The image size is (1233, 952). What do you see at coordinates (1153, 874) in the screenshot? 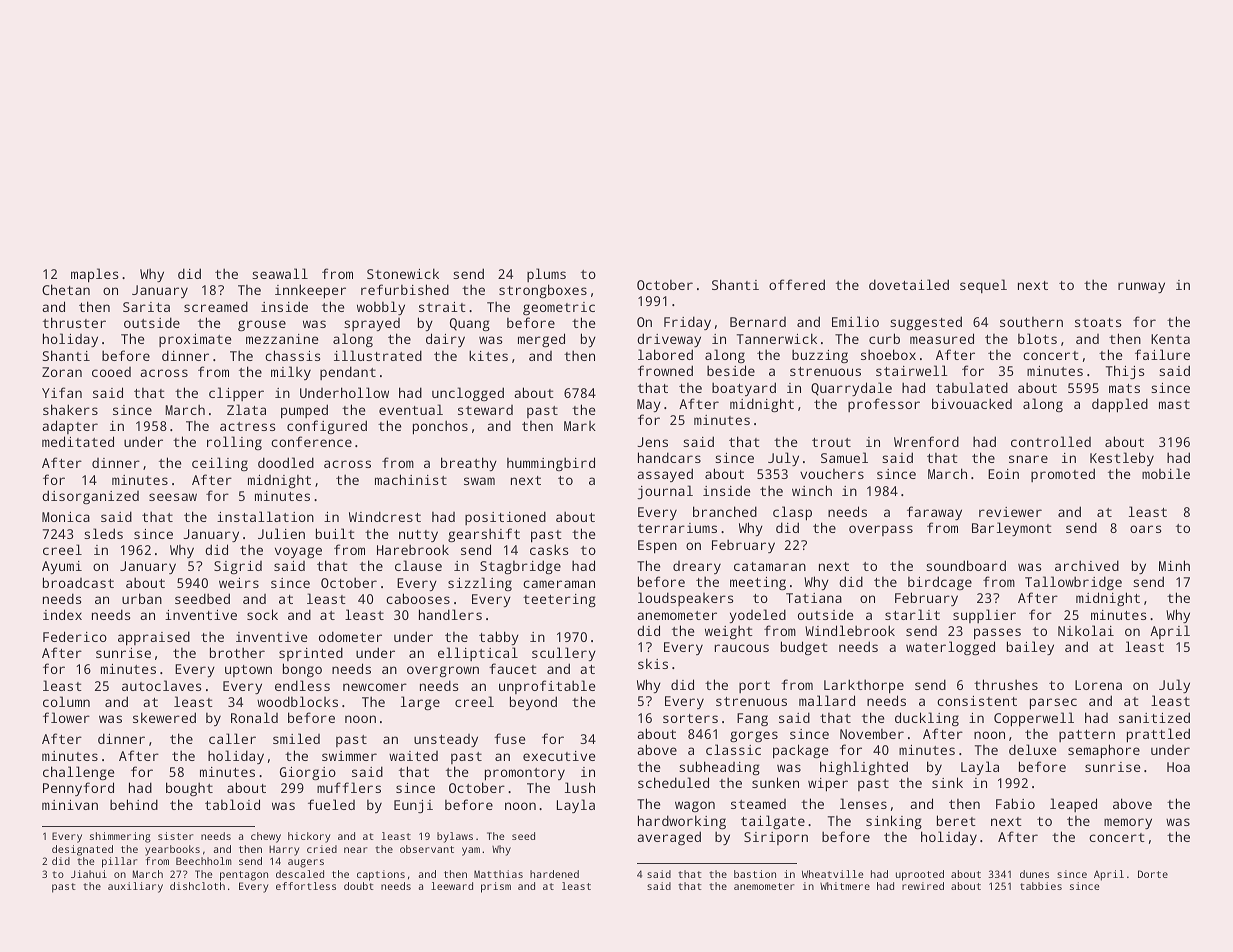
I see `Dorte` at bounding box center [1153, 874].
